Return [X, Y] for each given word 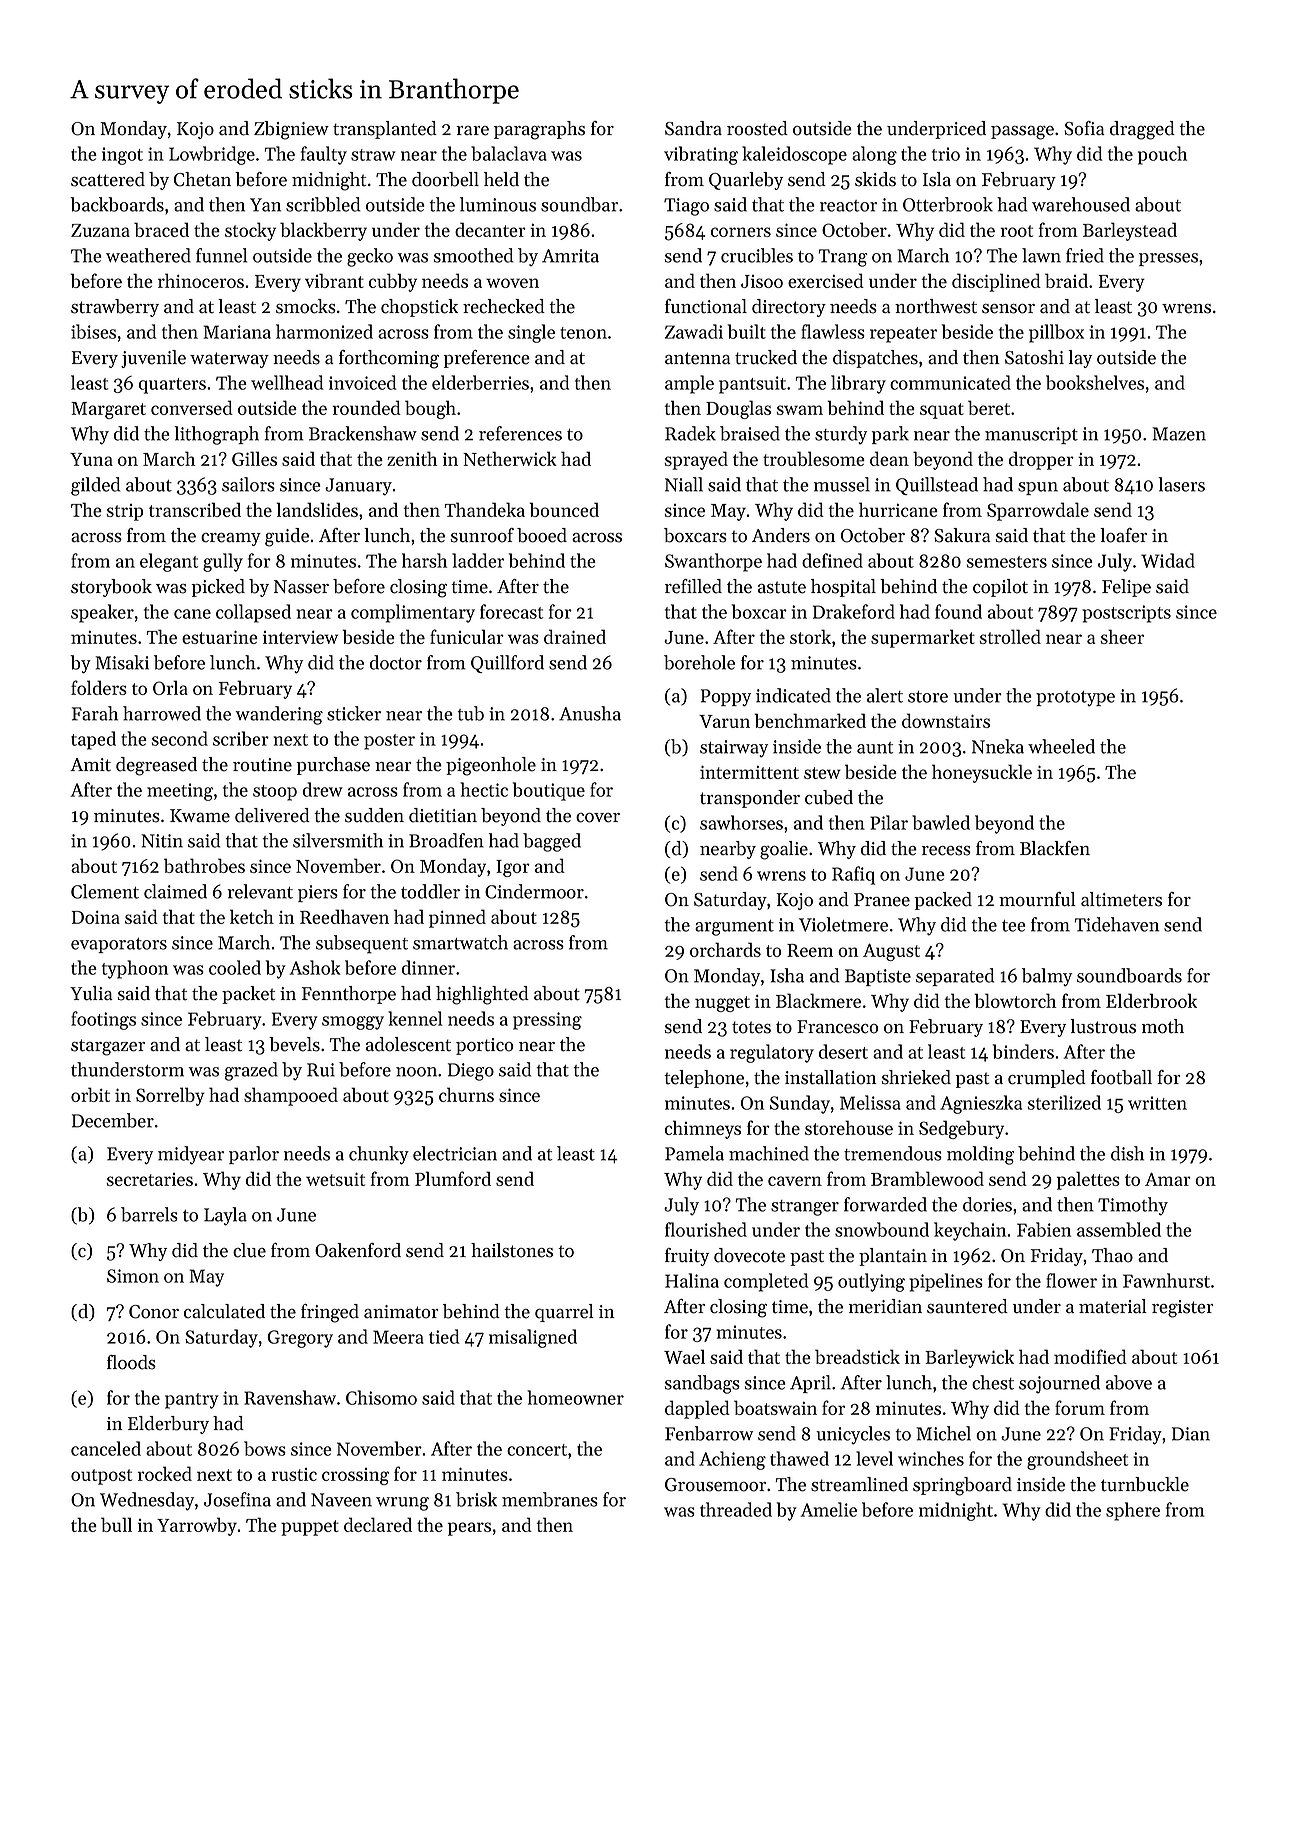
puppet [310, 1528]
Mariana [237, 332]
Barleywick [969, 1358]
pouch [1162, 155]
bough [430, 409]
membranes [550, 1499]
